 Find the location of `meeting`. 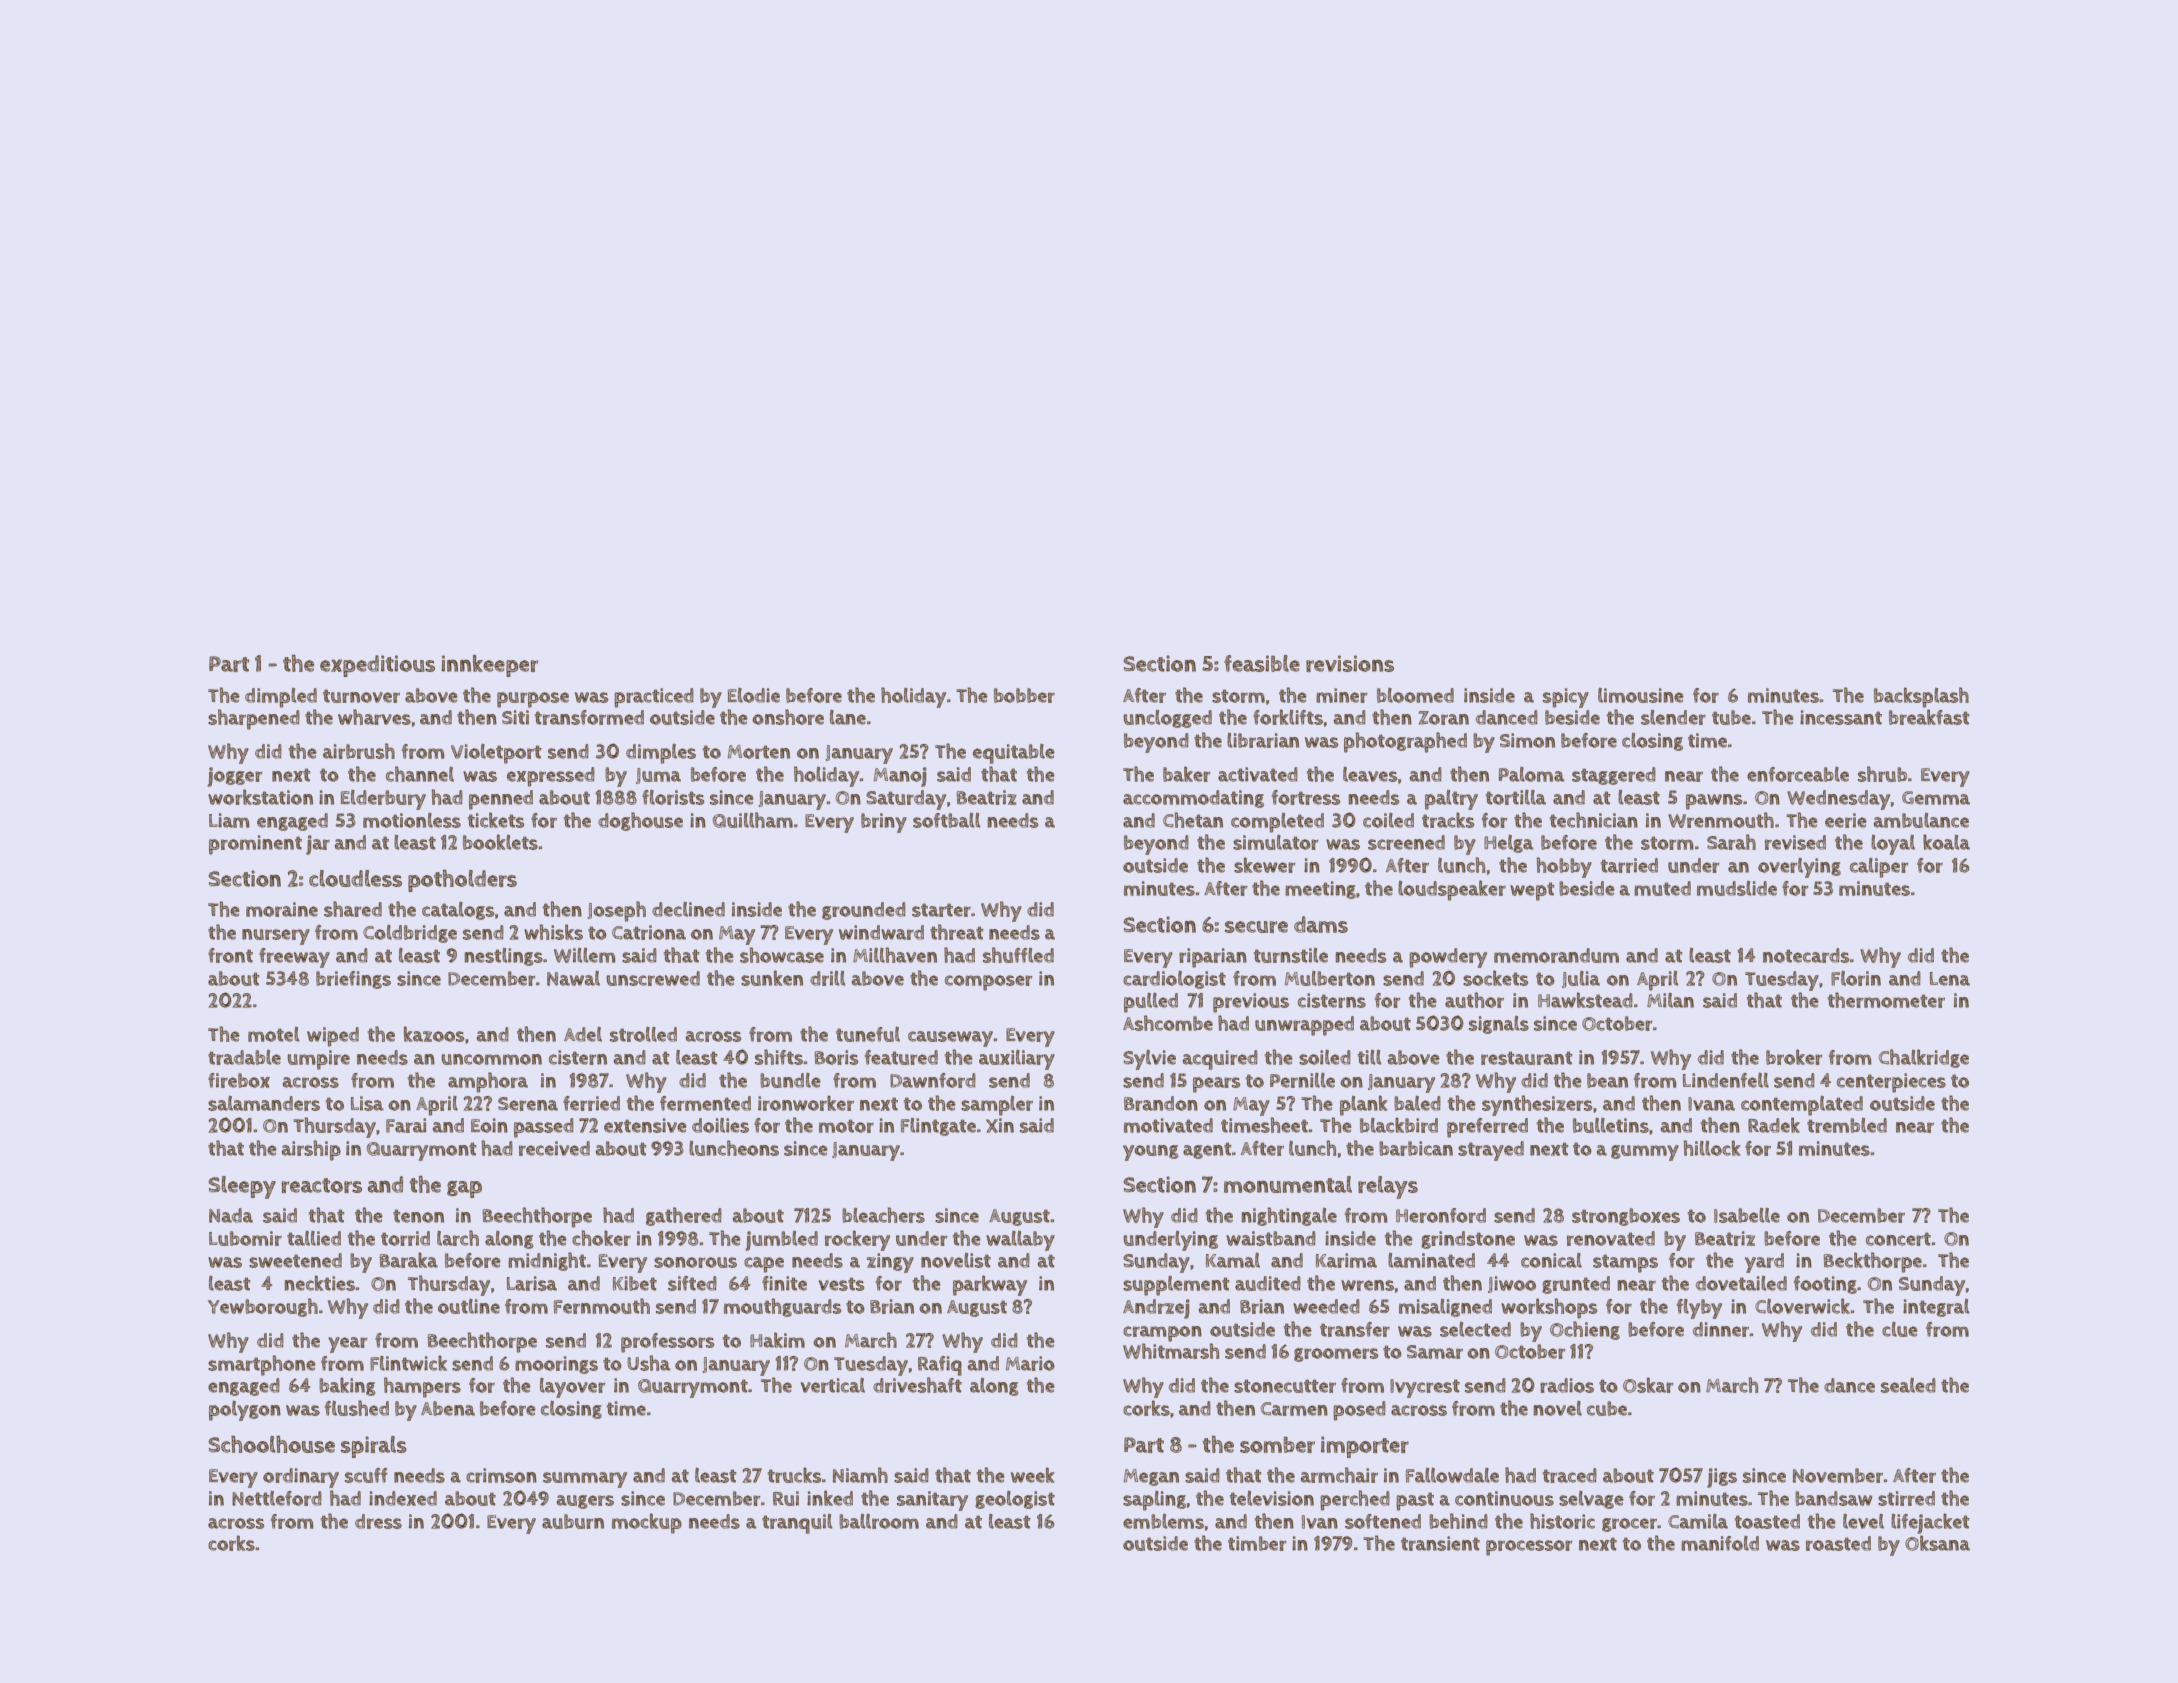

meeting is located at coordinates (1320, 890).
